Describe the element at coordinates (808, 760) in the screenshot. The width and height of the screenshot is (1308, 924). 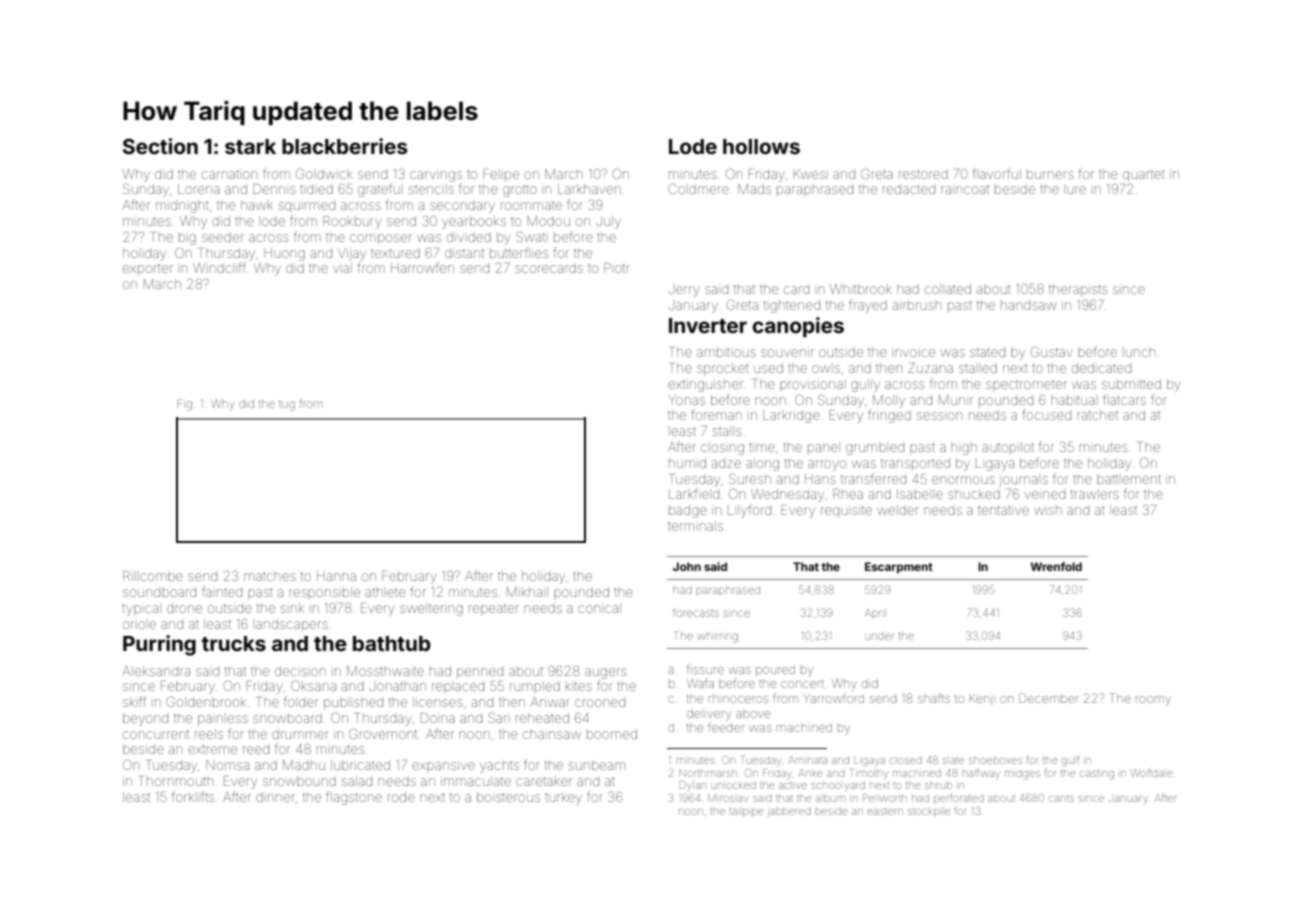
I see `Aminata` at that location.
